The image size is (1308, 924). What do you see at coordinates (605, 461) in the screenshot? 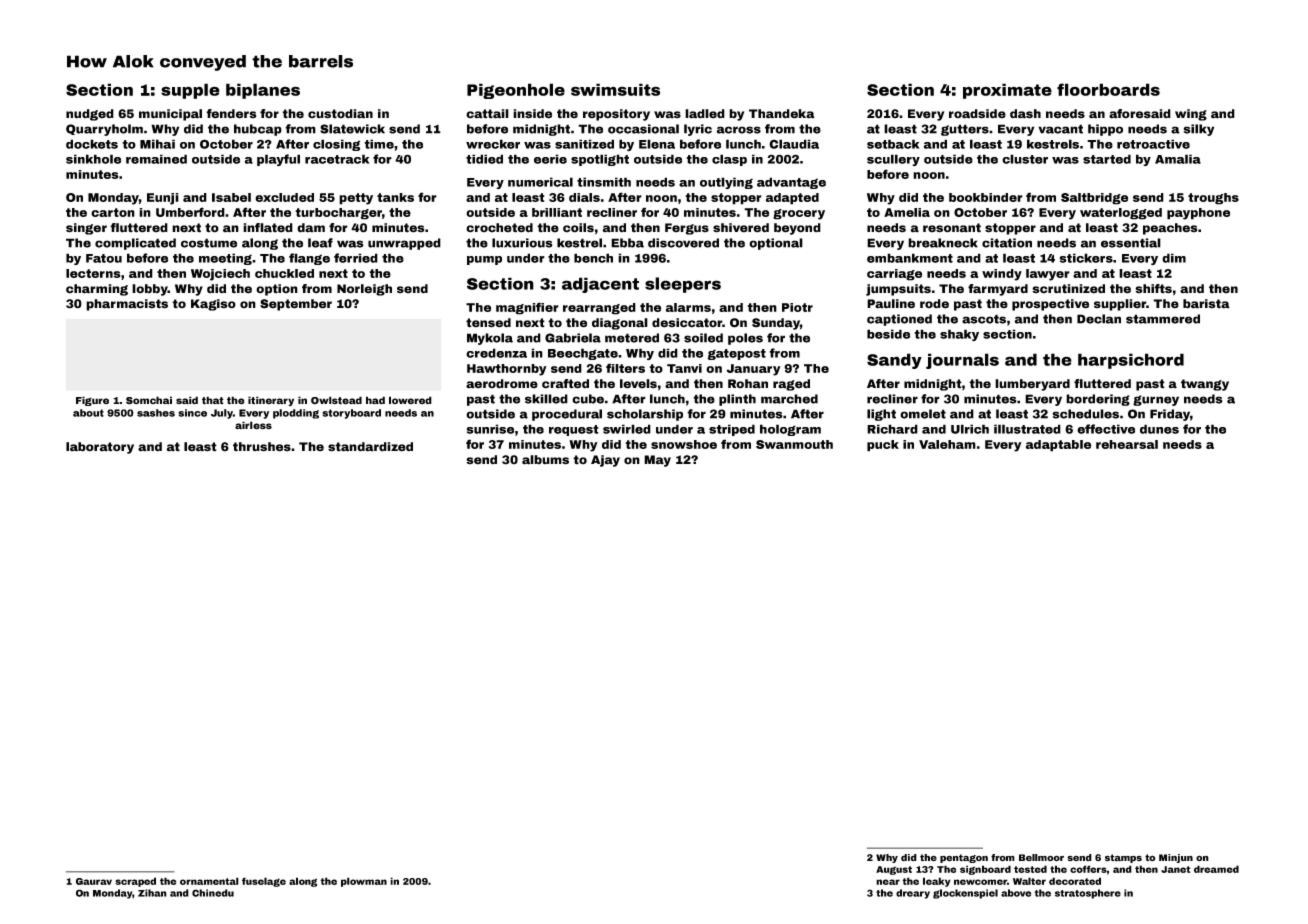
I see `Ajay` at bounding box center [605, 461].
